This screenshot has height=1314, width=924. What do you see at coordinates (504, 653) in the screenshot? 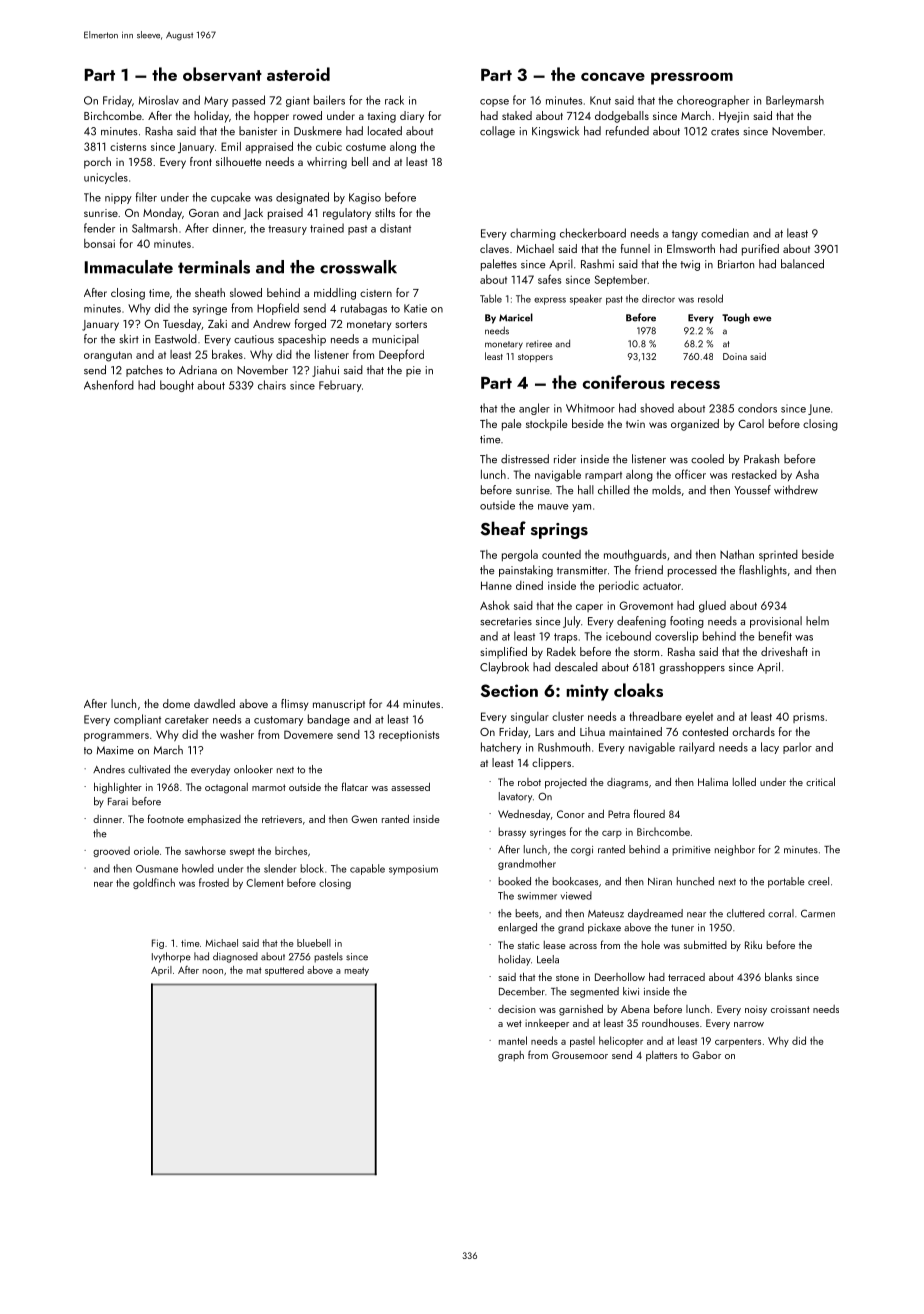
I see `simplified` at bounding box center [504, 653].
